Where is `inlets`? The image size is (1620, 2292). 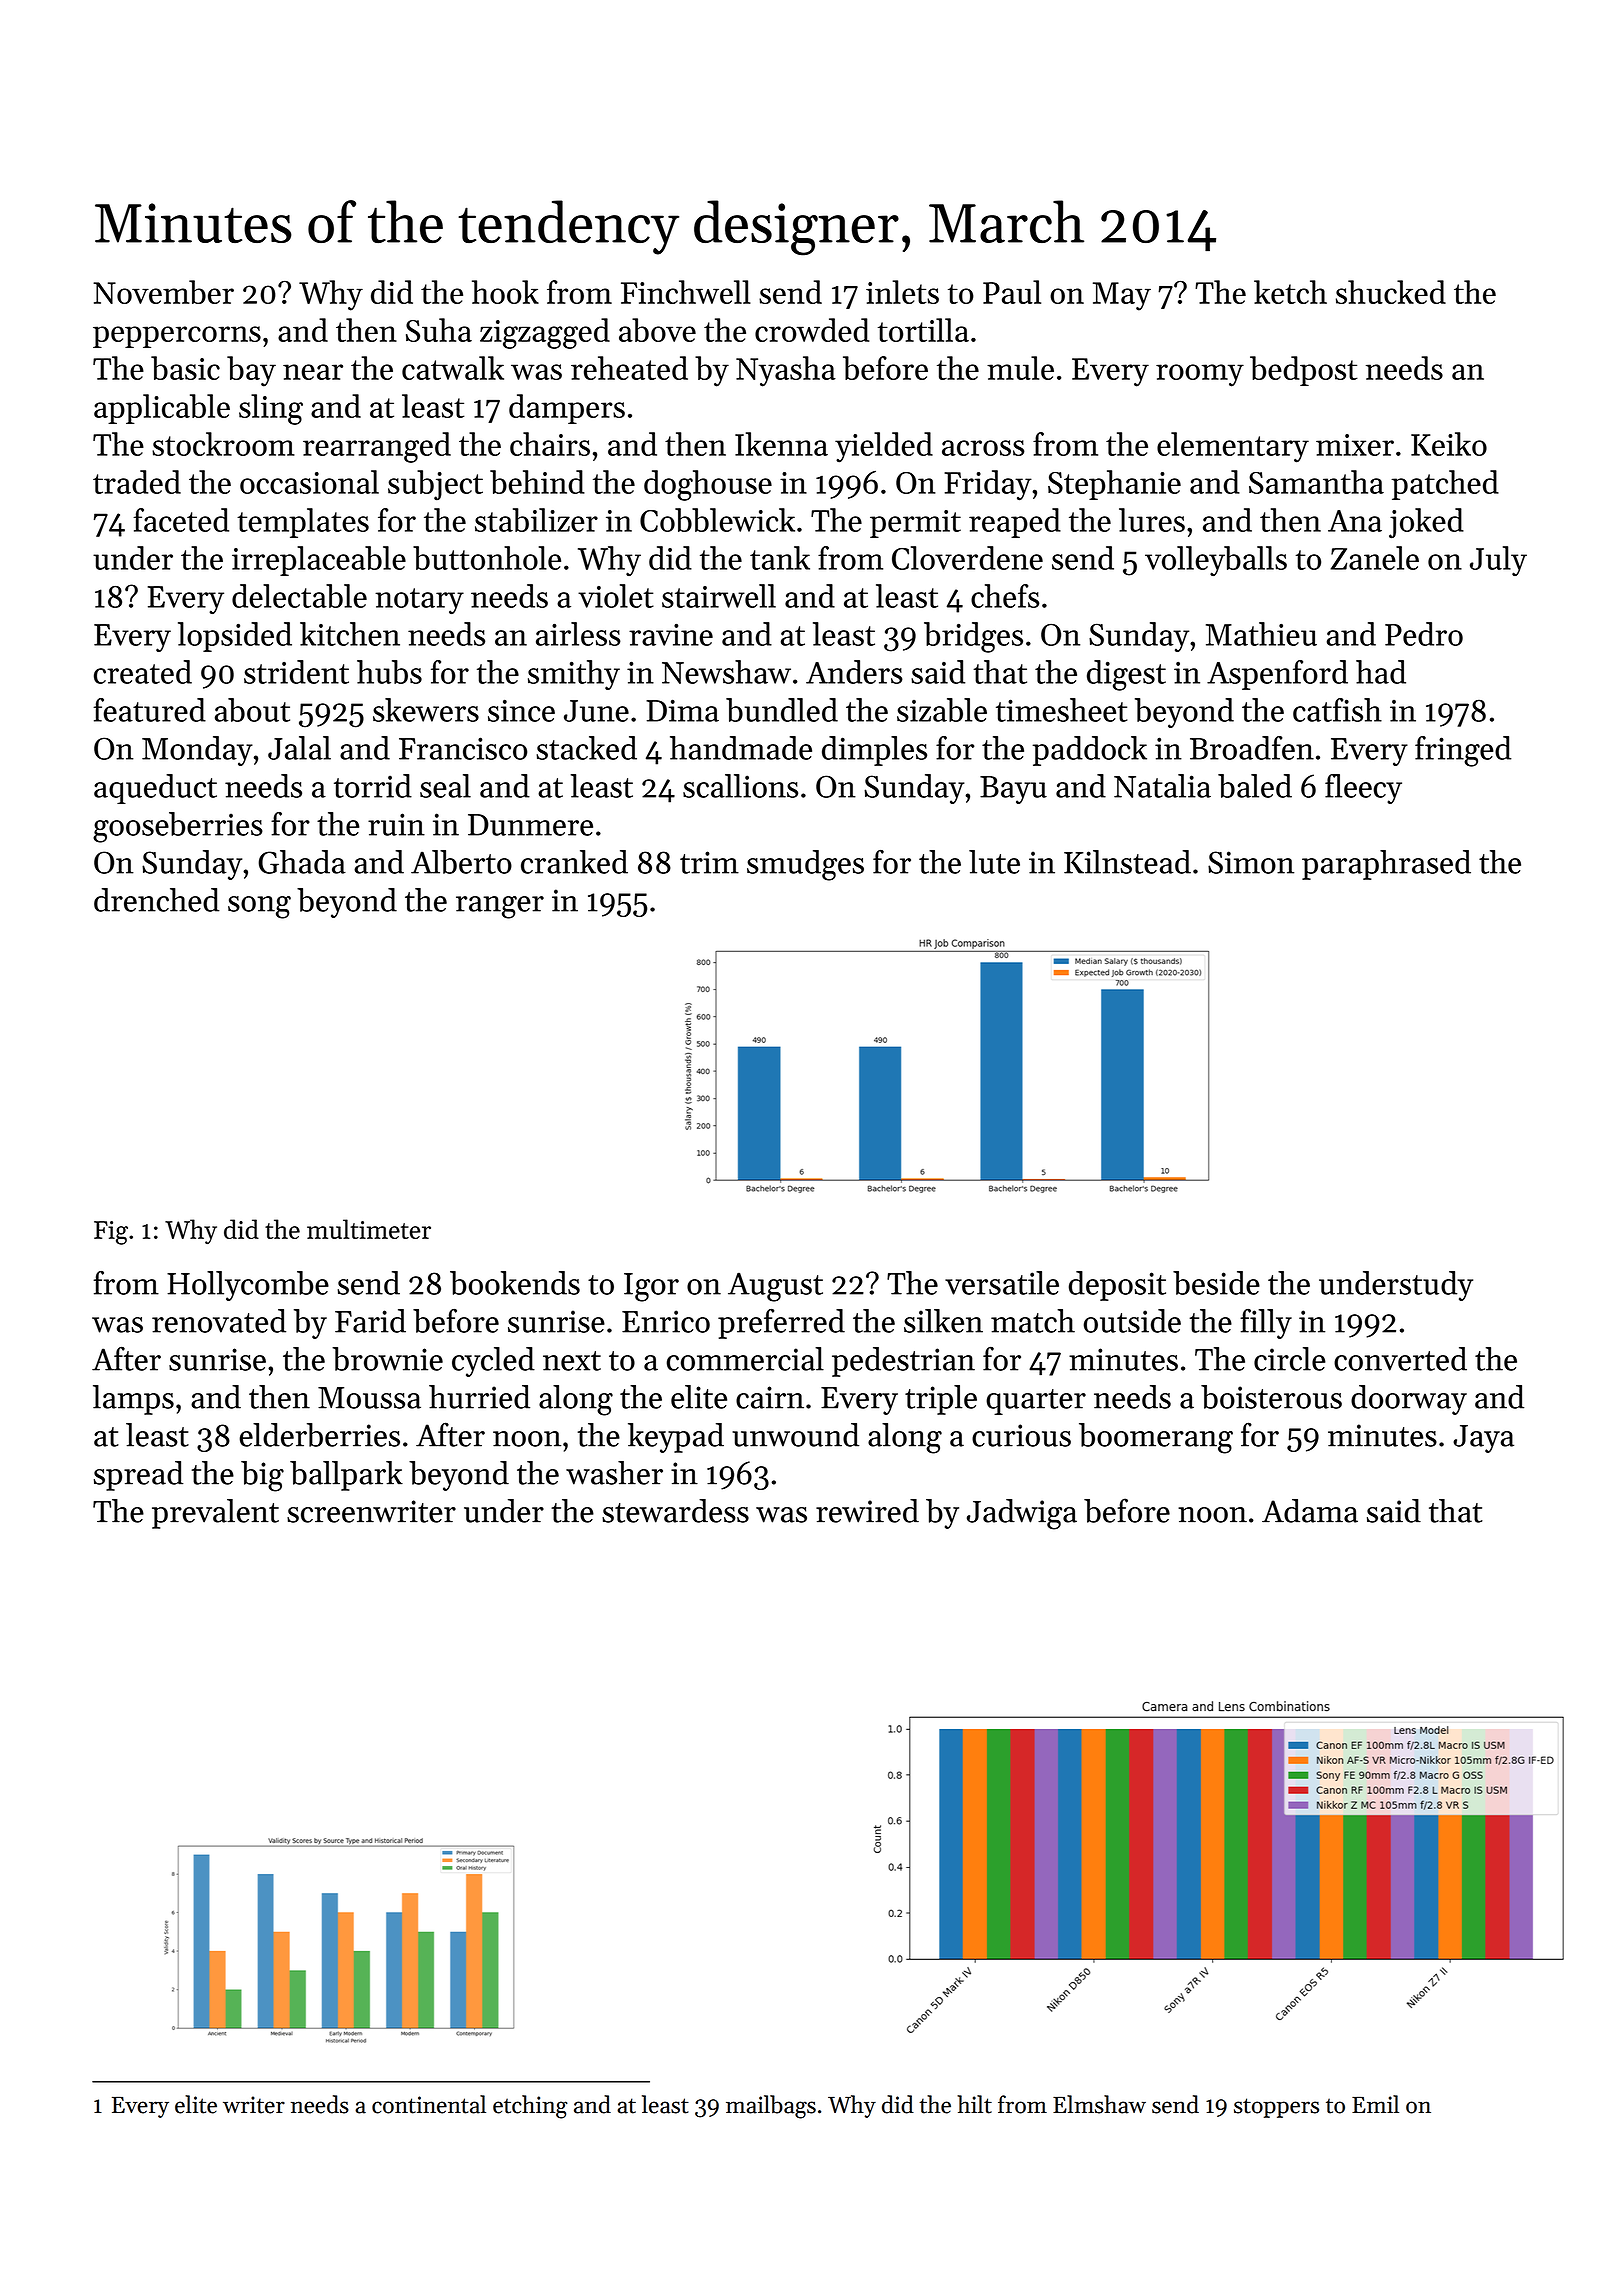
inlets is located at coordinates (902, 292).
